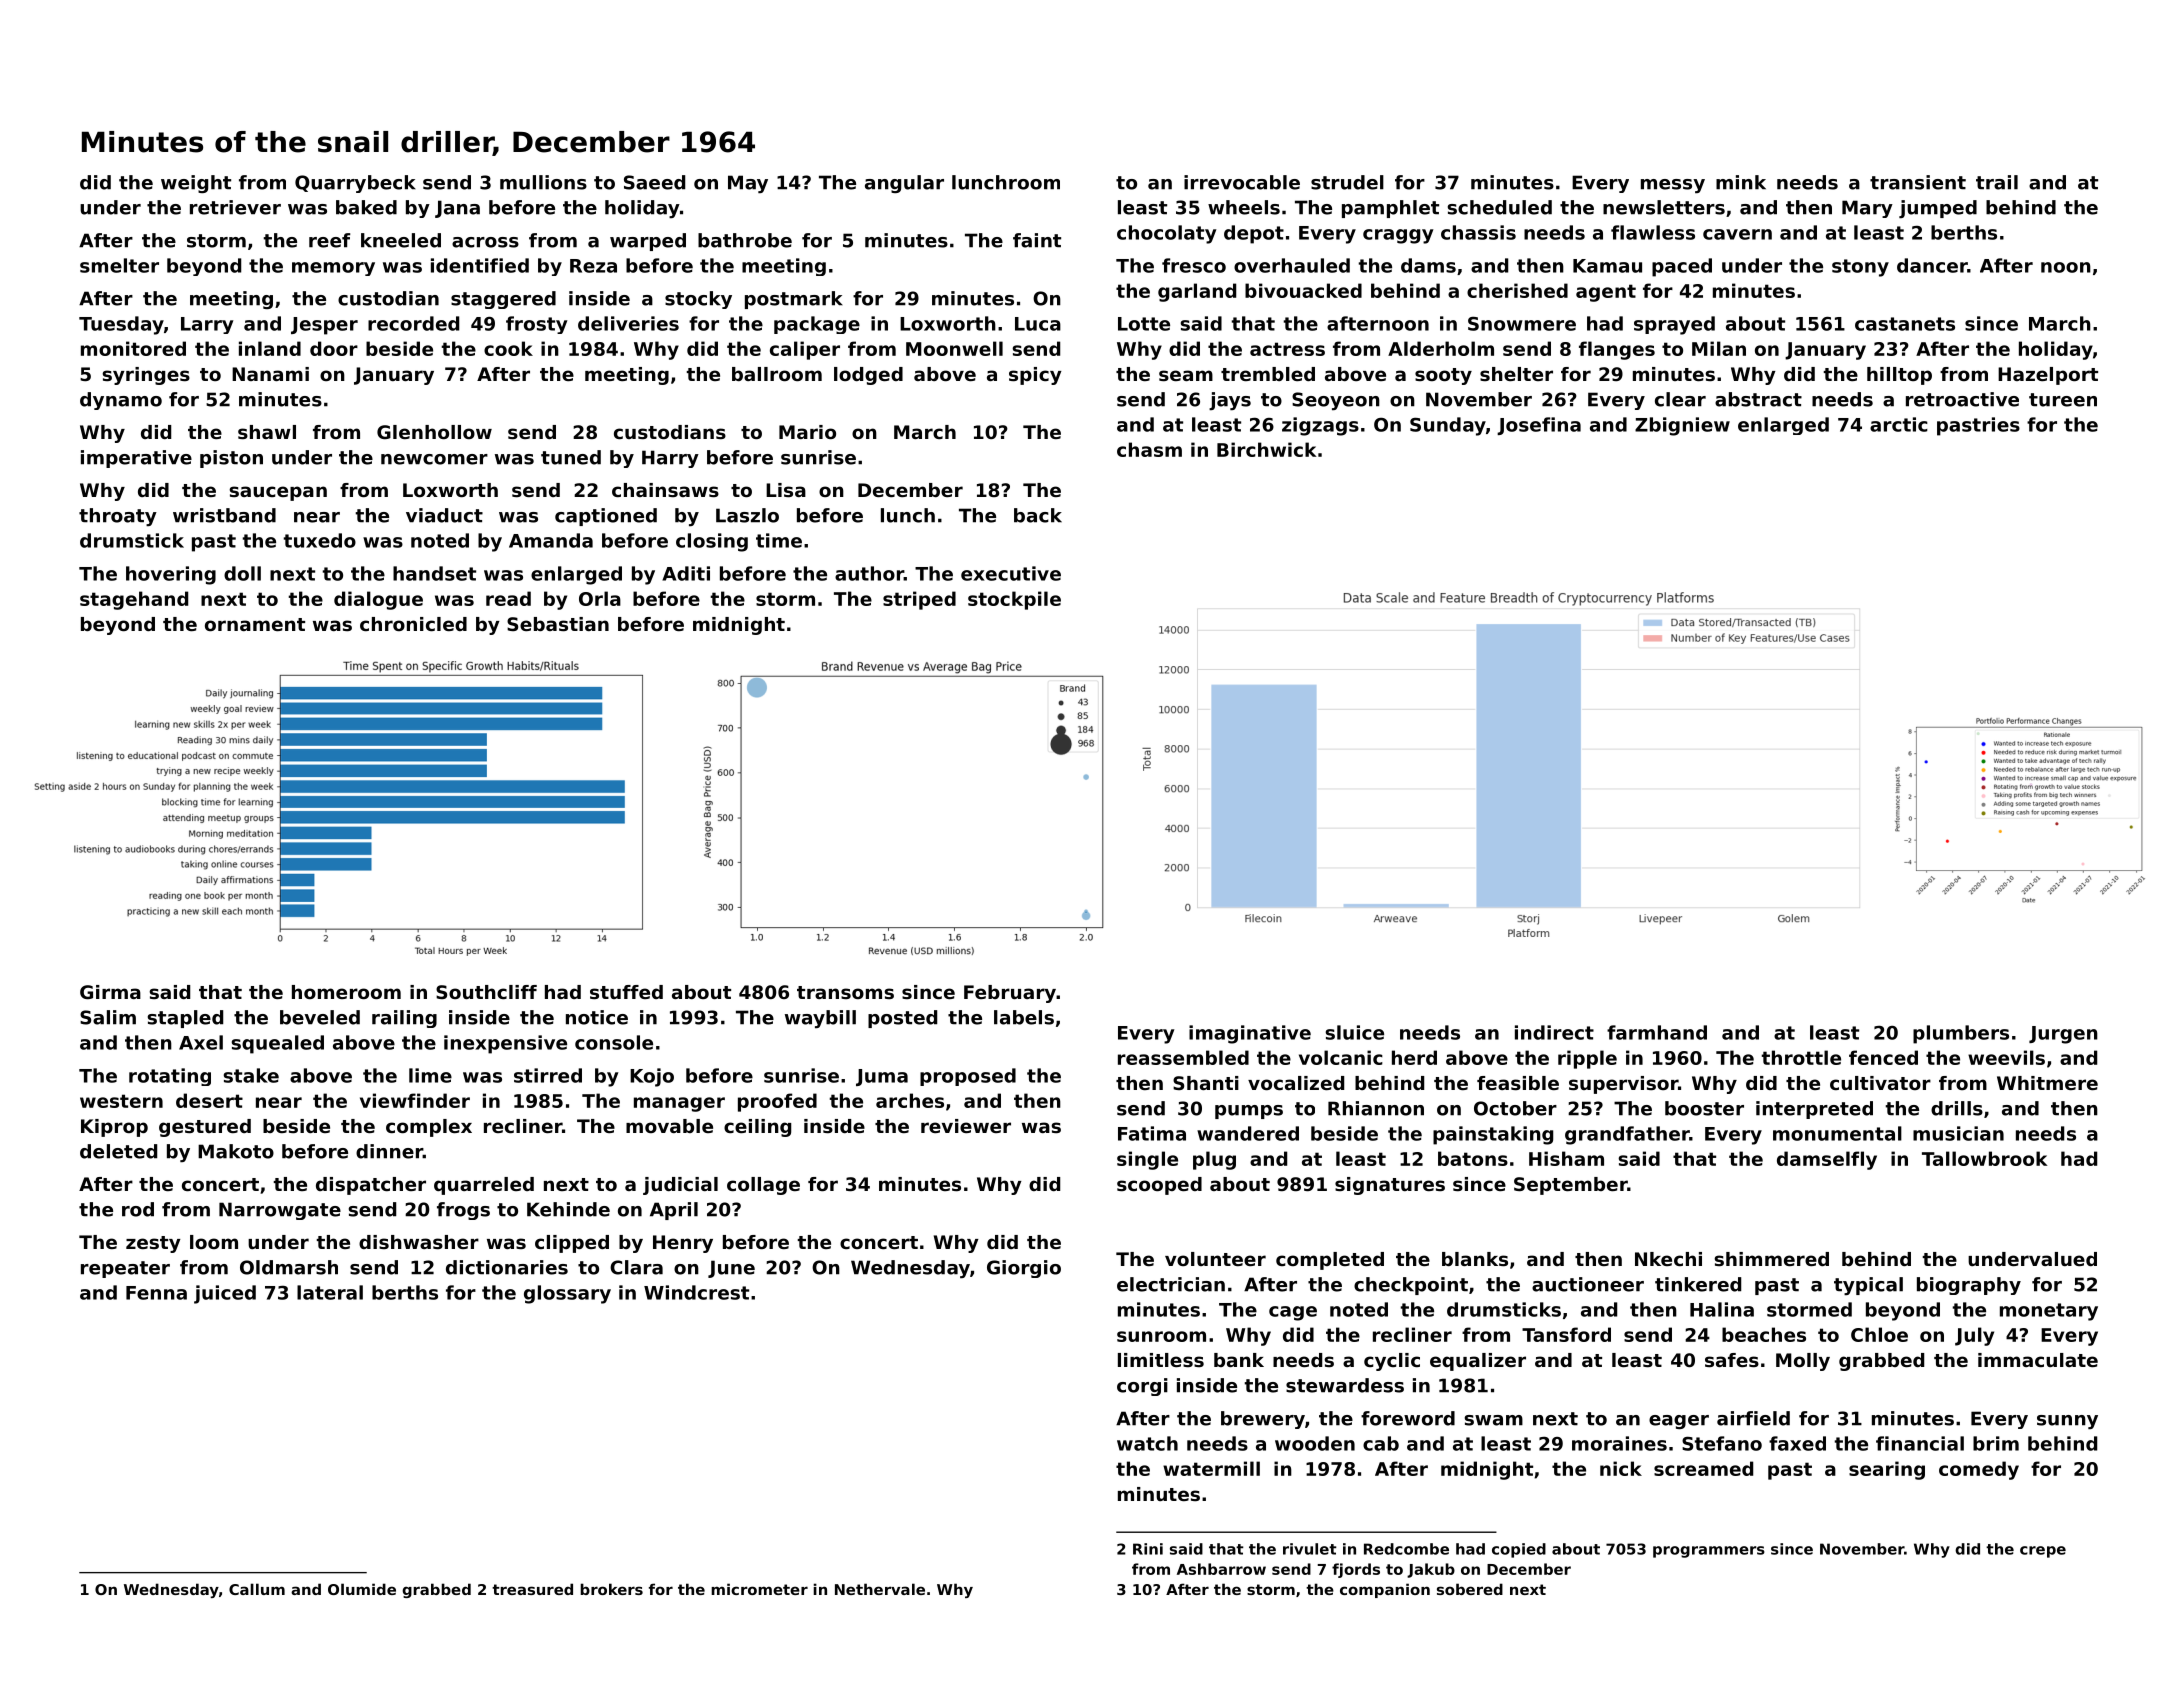 The height and width of the page is (1683, 2178). I want to click on watch, so click(1147, 1443).
